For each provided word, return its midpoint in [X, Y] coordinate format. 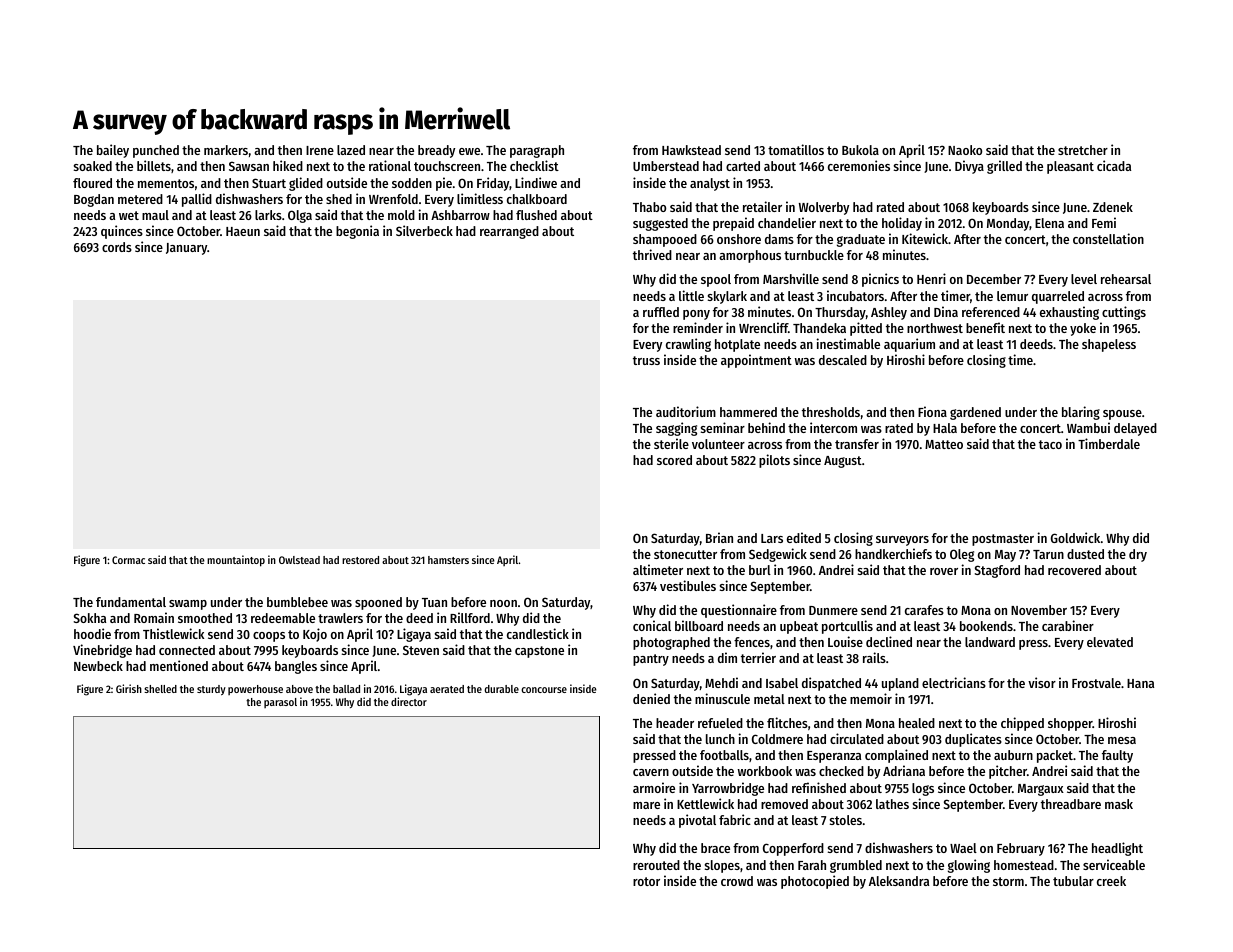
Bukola [860, 150]
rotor [646, 881]
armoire [654, 787]
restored [360, 560]
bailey [113, 151]
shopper [1070, 724]
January [186, 249]
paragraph [537, 151]
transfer [857, 444]
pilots [774, 461]
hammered [748, 412]
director [409, 701]
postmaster [1003, 540]
